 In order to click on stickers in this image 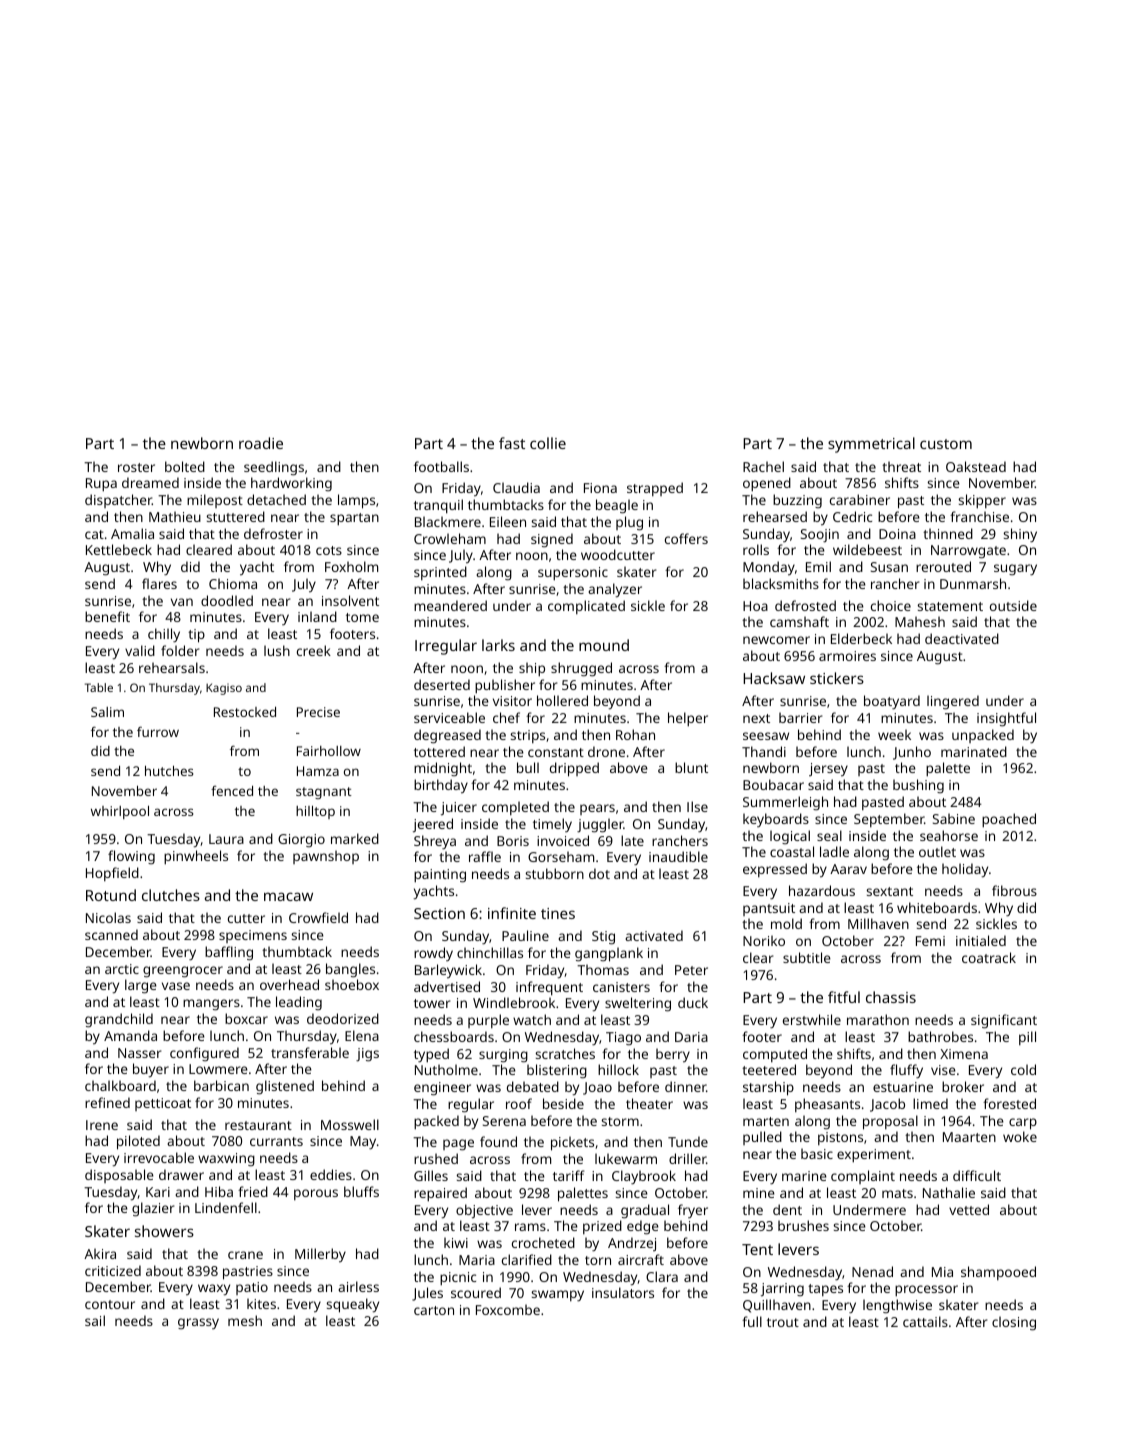, I will do `click(837, 678)`.
